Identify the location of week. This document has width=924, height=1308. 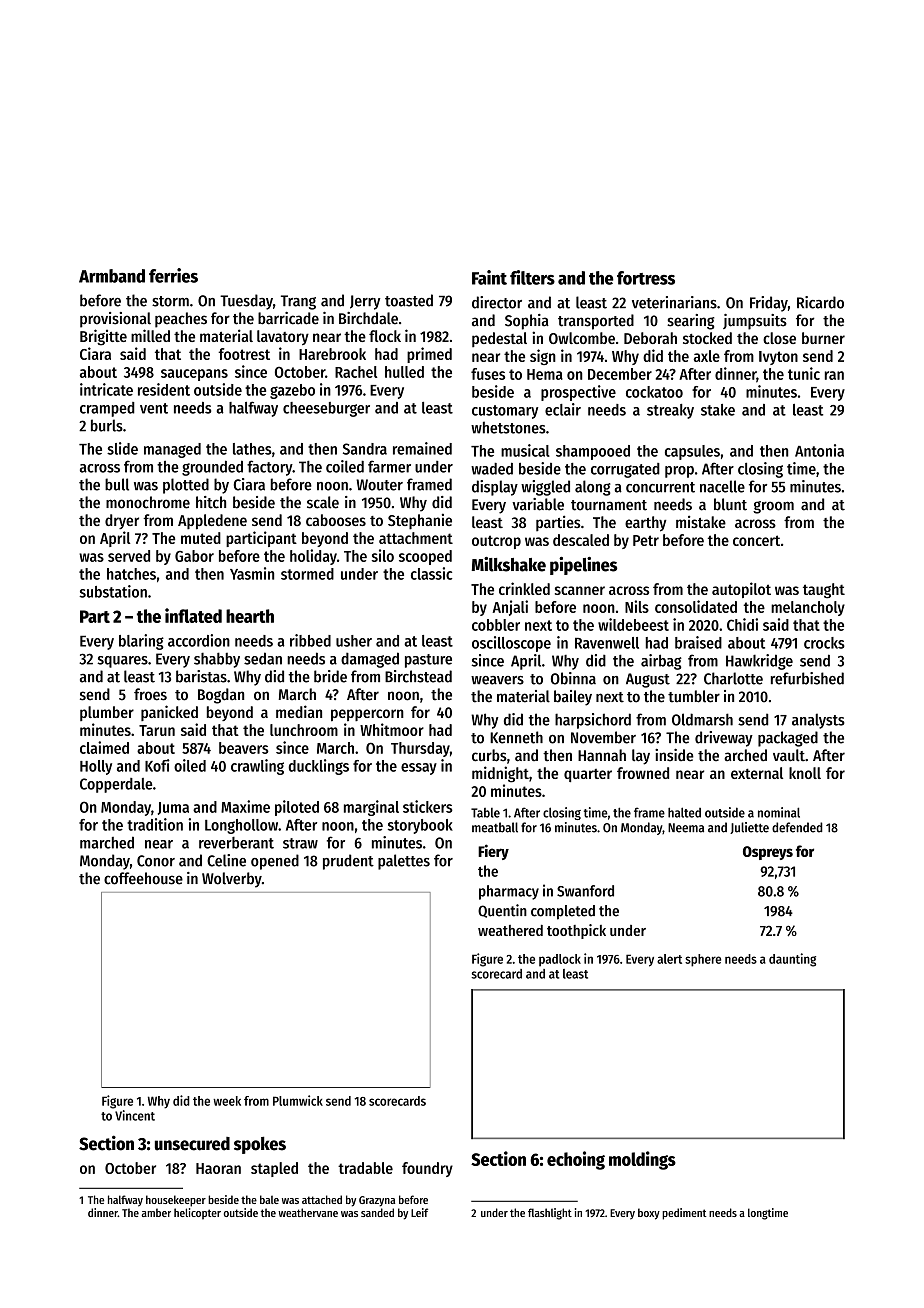
(227, 1101).
